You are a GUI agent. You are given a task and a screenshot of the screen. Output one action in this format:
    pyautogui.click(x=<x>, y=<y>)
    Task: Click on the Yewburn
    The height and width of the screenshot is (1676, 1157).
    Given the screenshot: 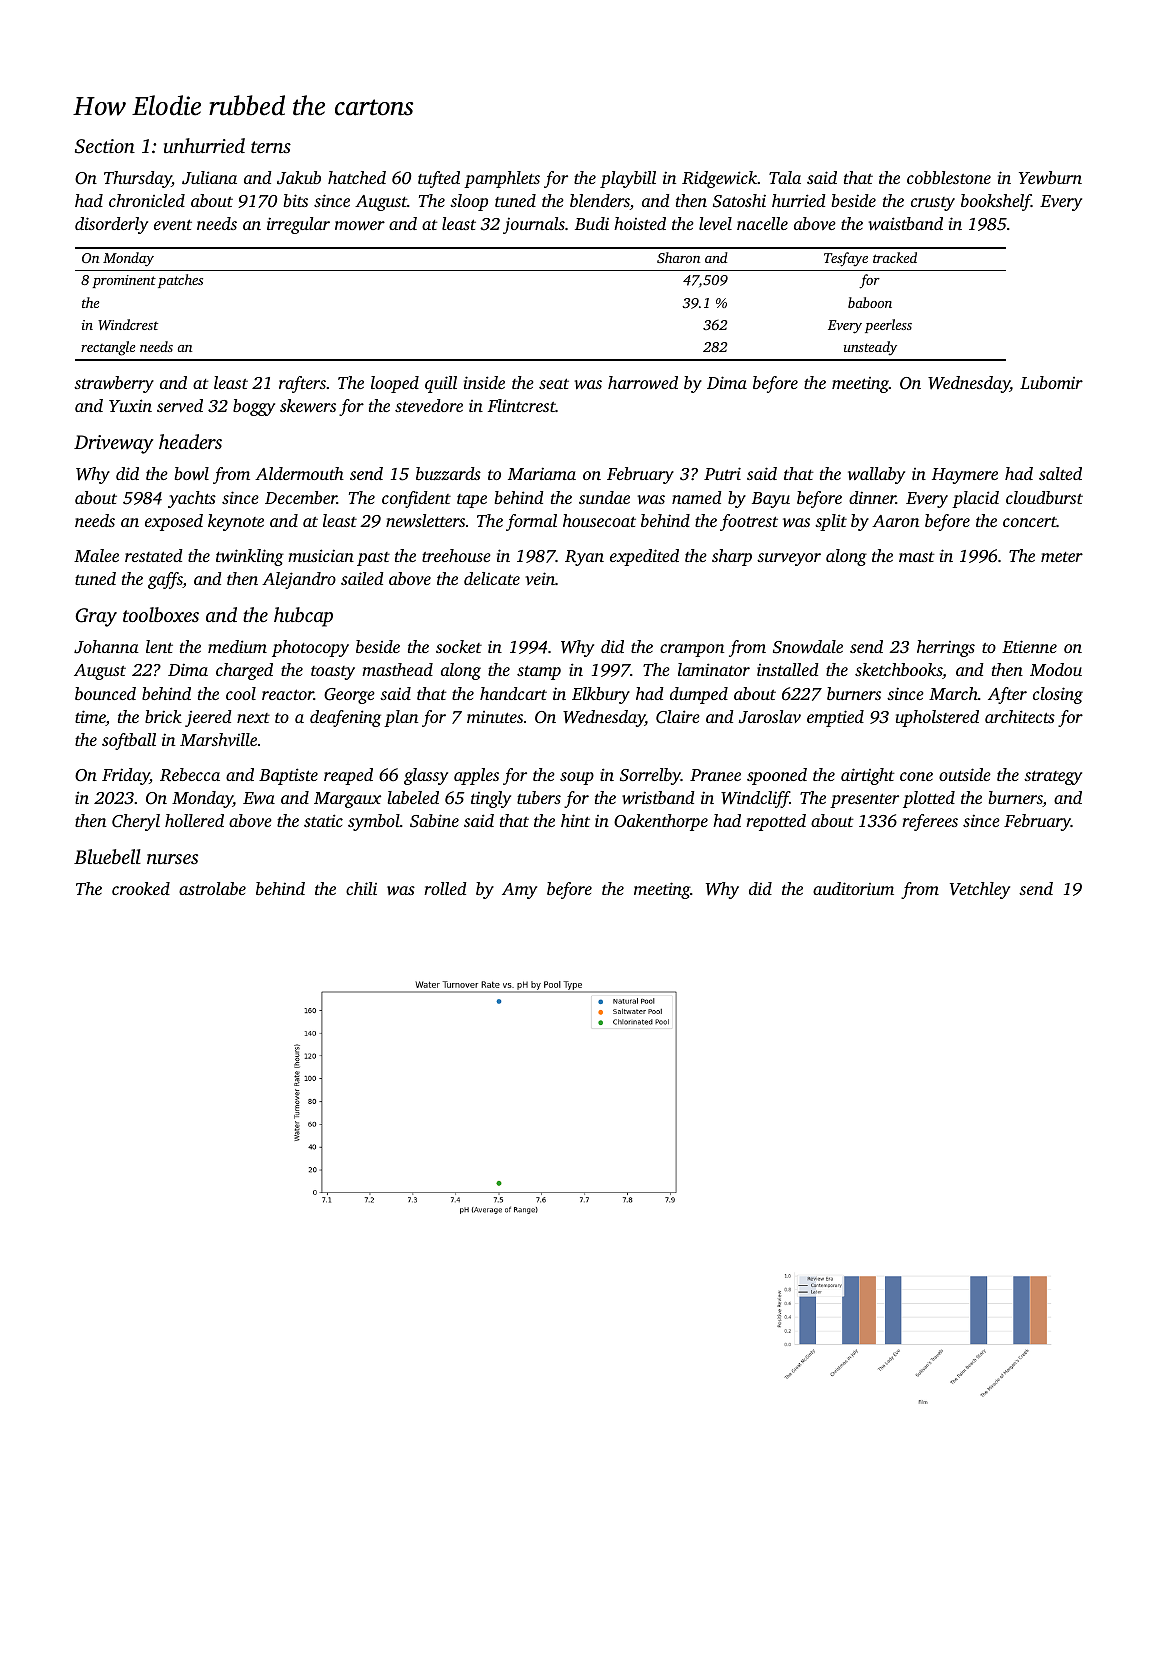 What is the action you would take?
    pyautogui.click(x=1050, y=177)
